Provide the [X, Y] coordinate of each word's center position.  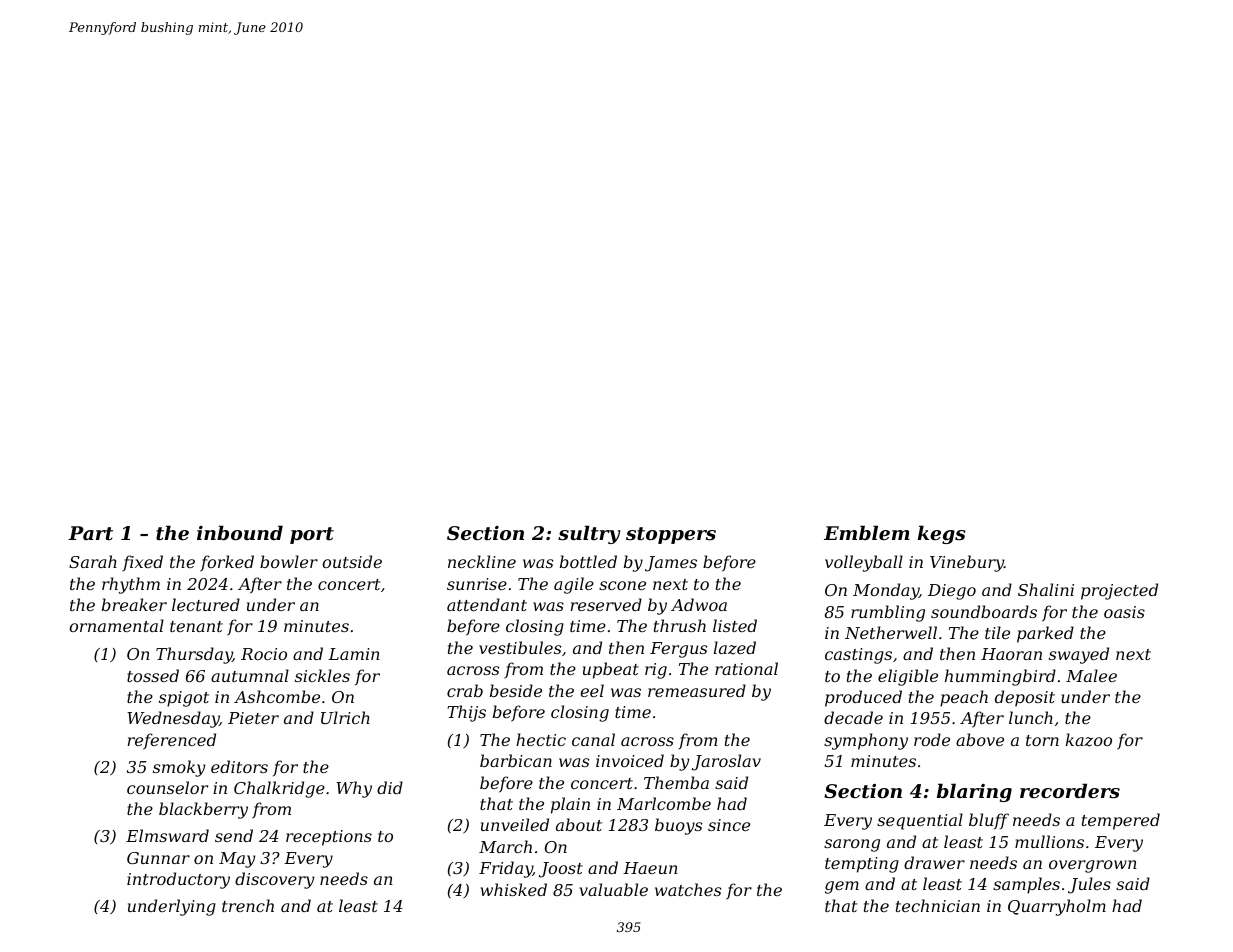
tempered [1121, 821]
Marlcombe [664, 803]
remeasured [697, 690]
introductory [178, 880]
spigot [184, 699]
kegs [942, 534]
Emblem [867, 532]
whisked [514, 889]
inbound [240, 532]
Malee [1091, 675]
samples [1026, 885]
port [312, 535]
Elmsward [167, 835]
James [671, 564]
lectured [206, 604]
